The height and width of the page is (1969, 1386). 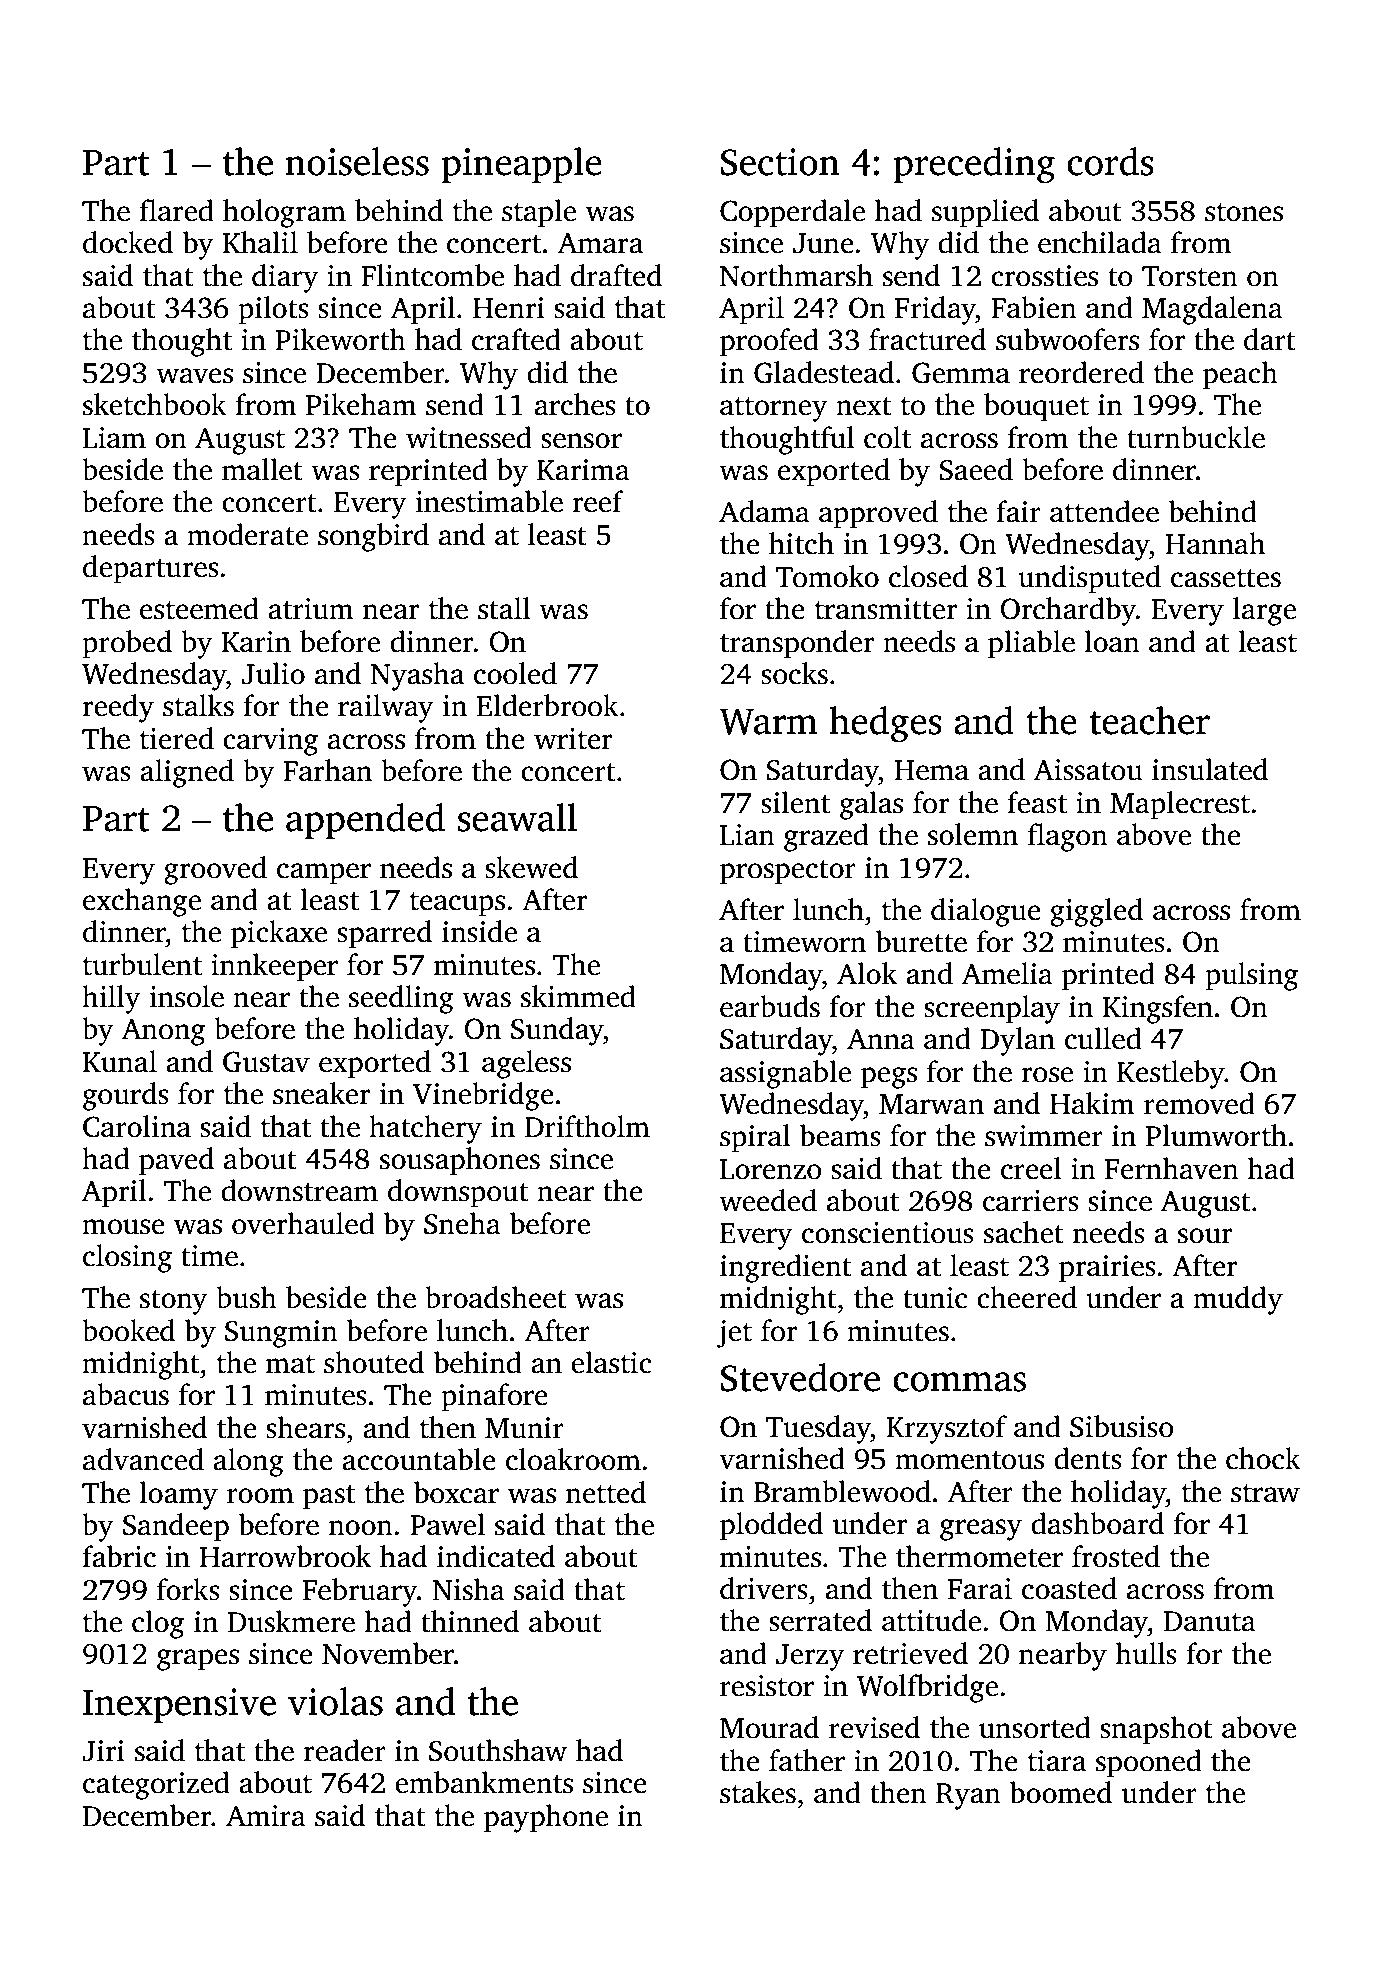 What do you see at coordinates (143, 1459) in the page?
I see `advanced` at bounding box center [143, 1459].
